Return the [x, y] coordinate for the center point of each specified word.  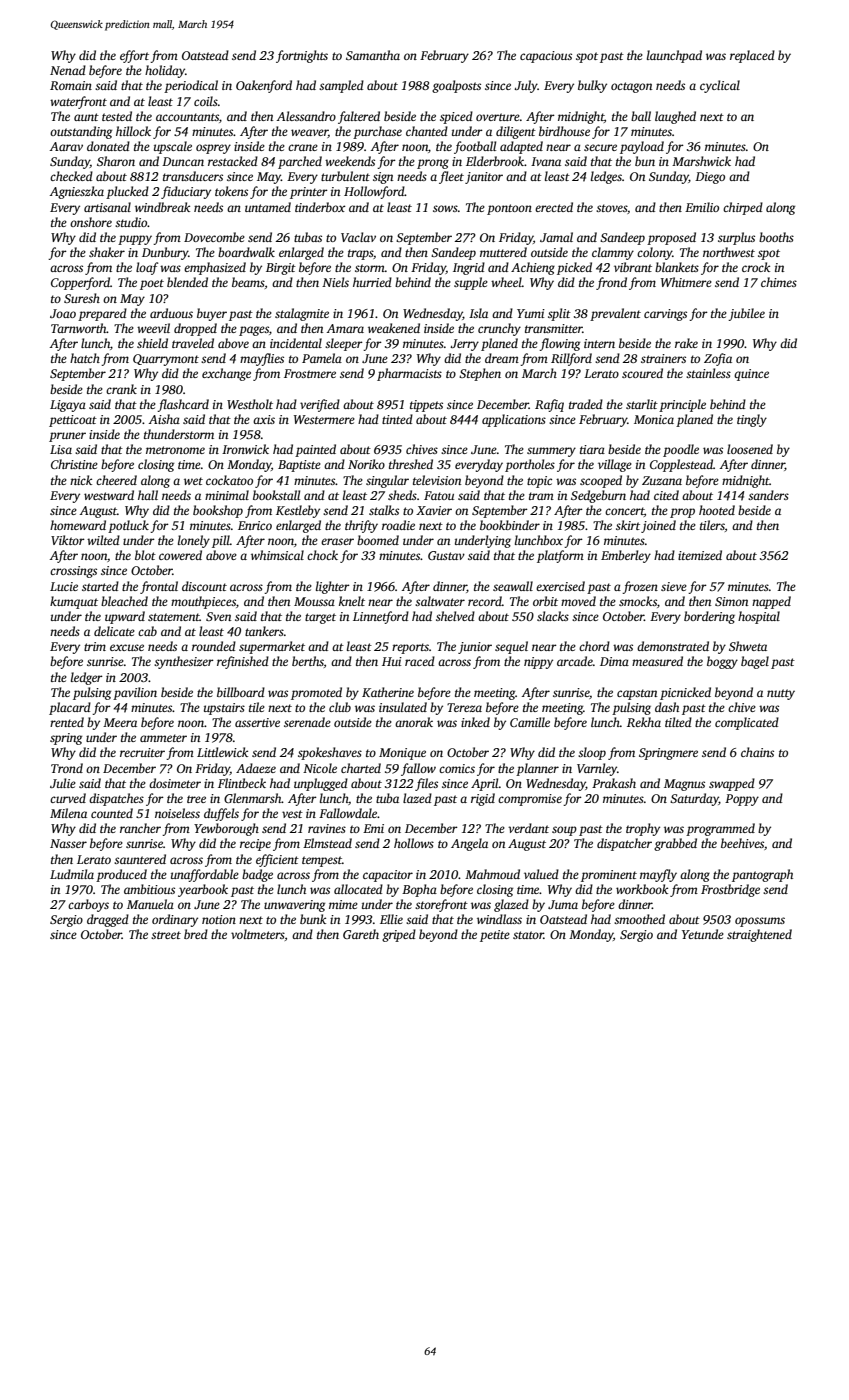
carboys [88, 905]
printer [309, 193]
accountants [187, 117]
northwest [729, 252]
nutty [781, 694]
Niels [335, 282]
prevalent [615, 314]
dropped [195, 329]
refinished [243, 662]
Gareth [361, 934]
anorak [414, 722]
